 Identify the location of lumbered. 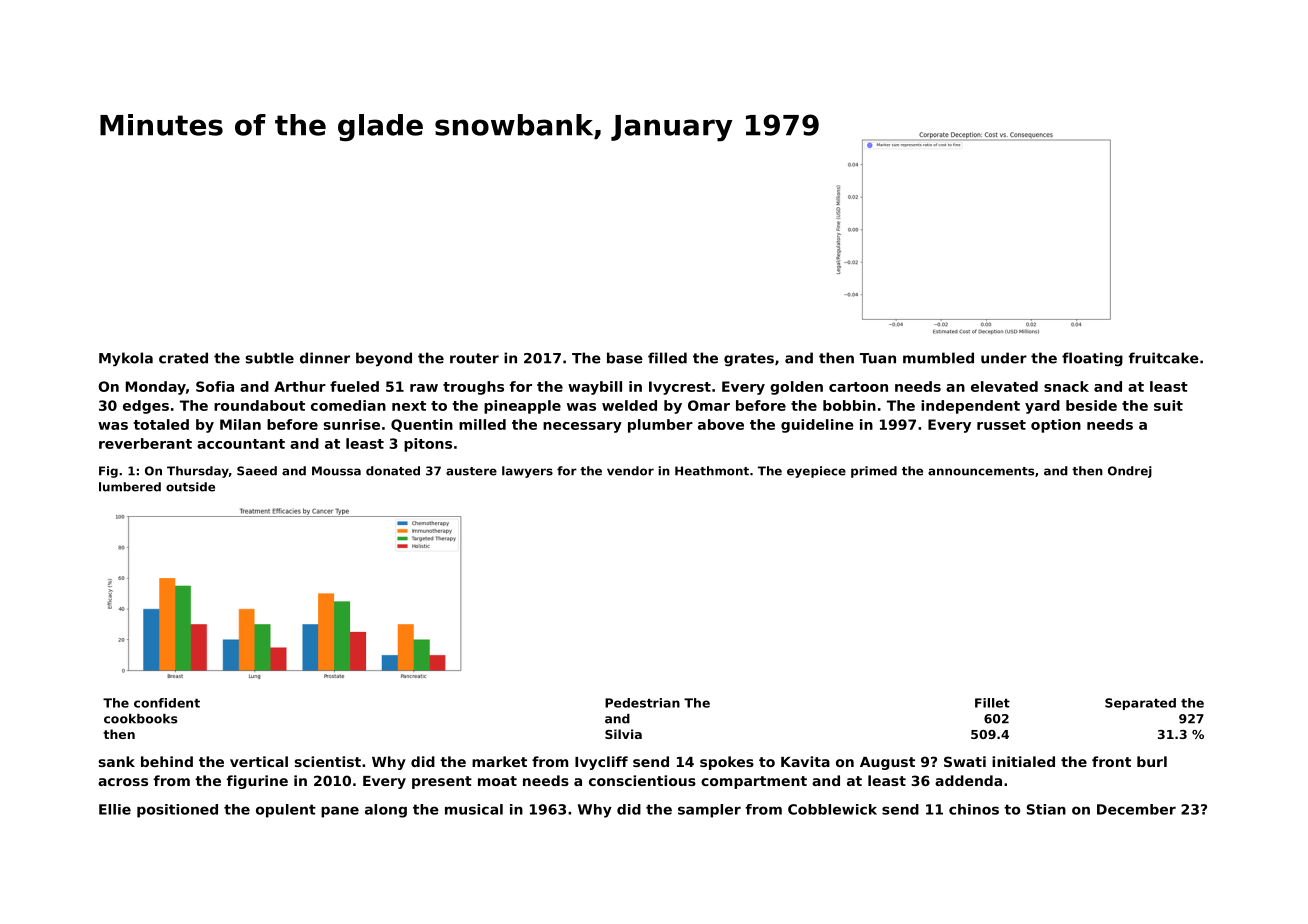
(130, 487).
